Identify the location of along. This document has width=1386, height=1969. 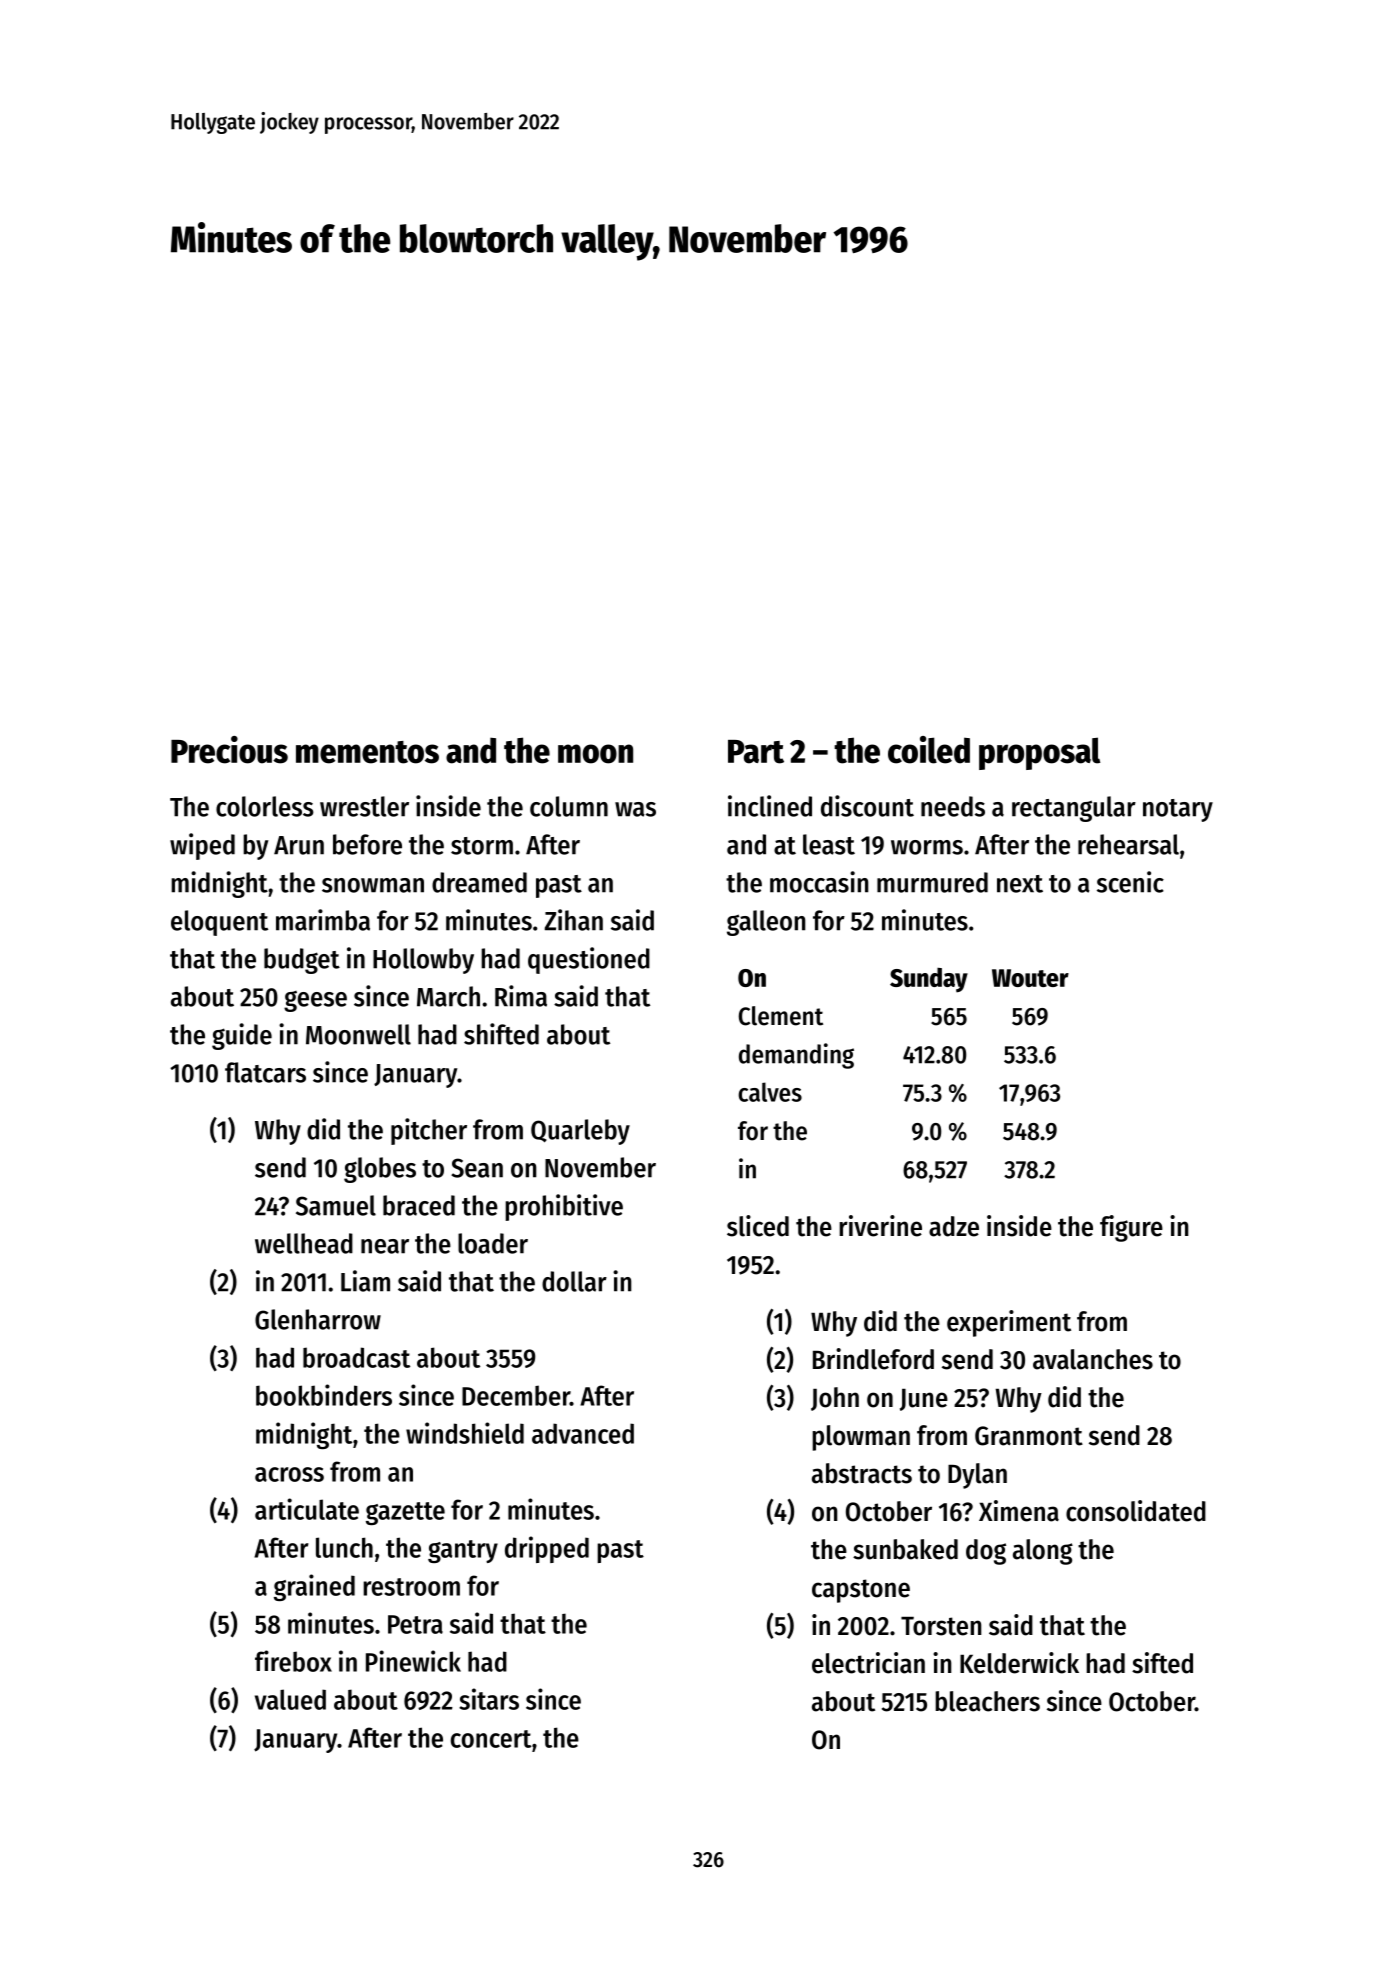
(1043, 1552).
